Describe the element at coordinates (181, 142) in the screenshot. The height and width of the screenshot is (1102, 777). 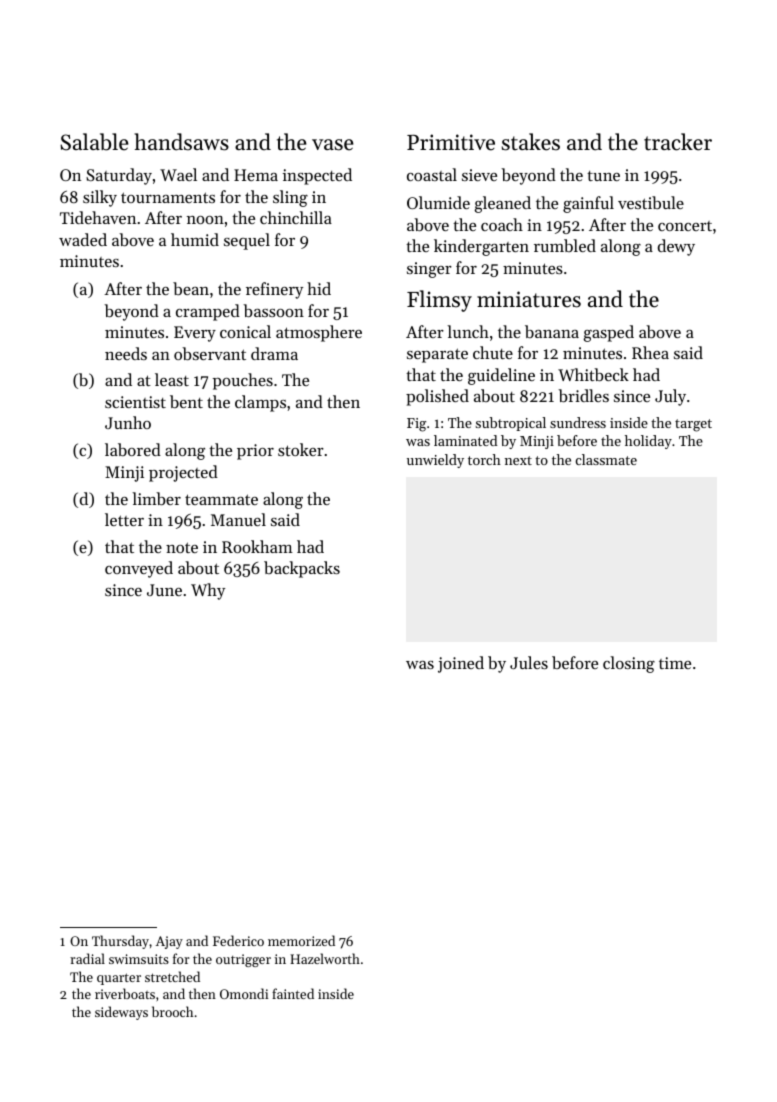
I see `handsaws` at that location.
